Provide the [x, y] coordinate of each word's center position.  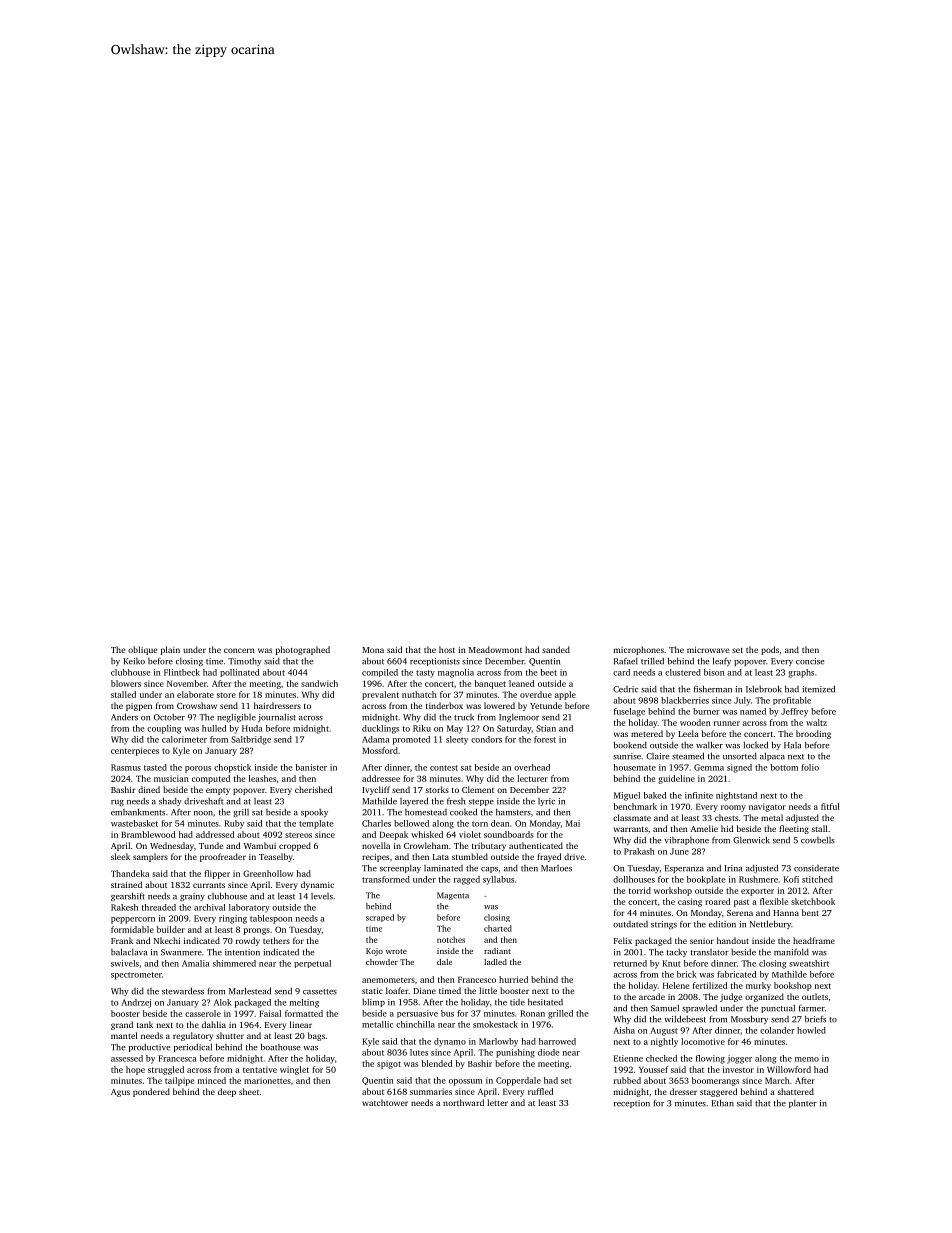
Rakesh [124, 907]
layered [414, 801]
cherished [313, 789]
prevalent [380, 695]
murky [758, 986]
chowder [382, 962]
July [742, 701]
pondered [151, 1092]
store [226, 695]
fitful [830, 806]
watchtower [385, 1102]
